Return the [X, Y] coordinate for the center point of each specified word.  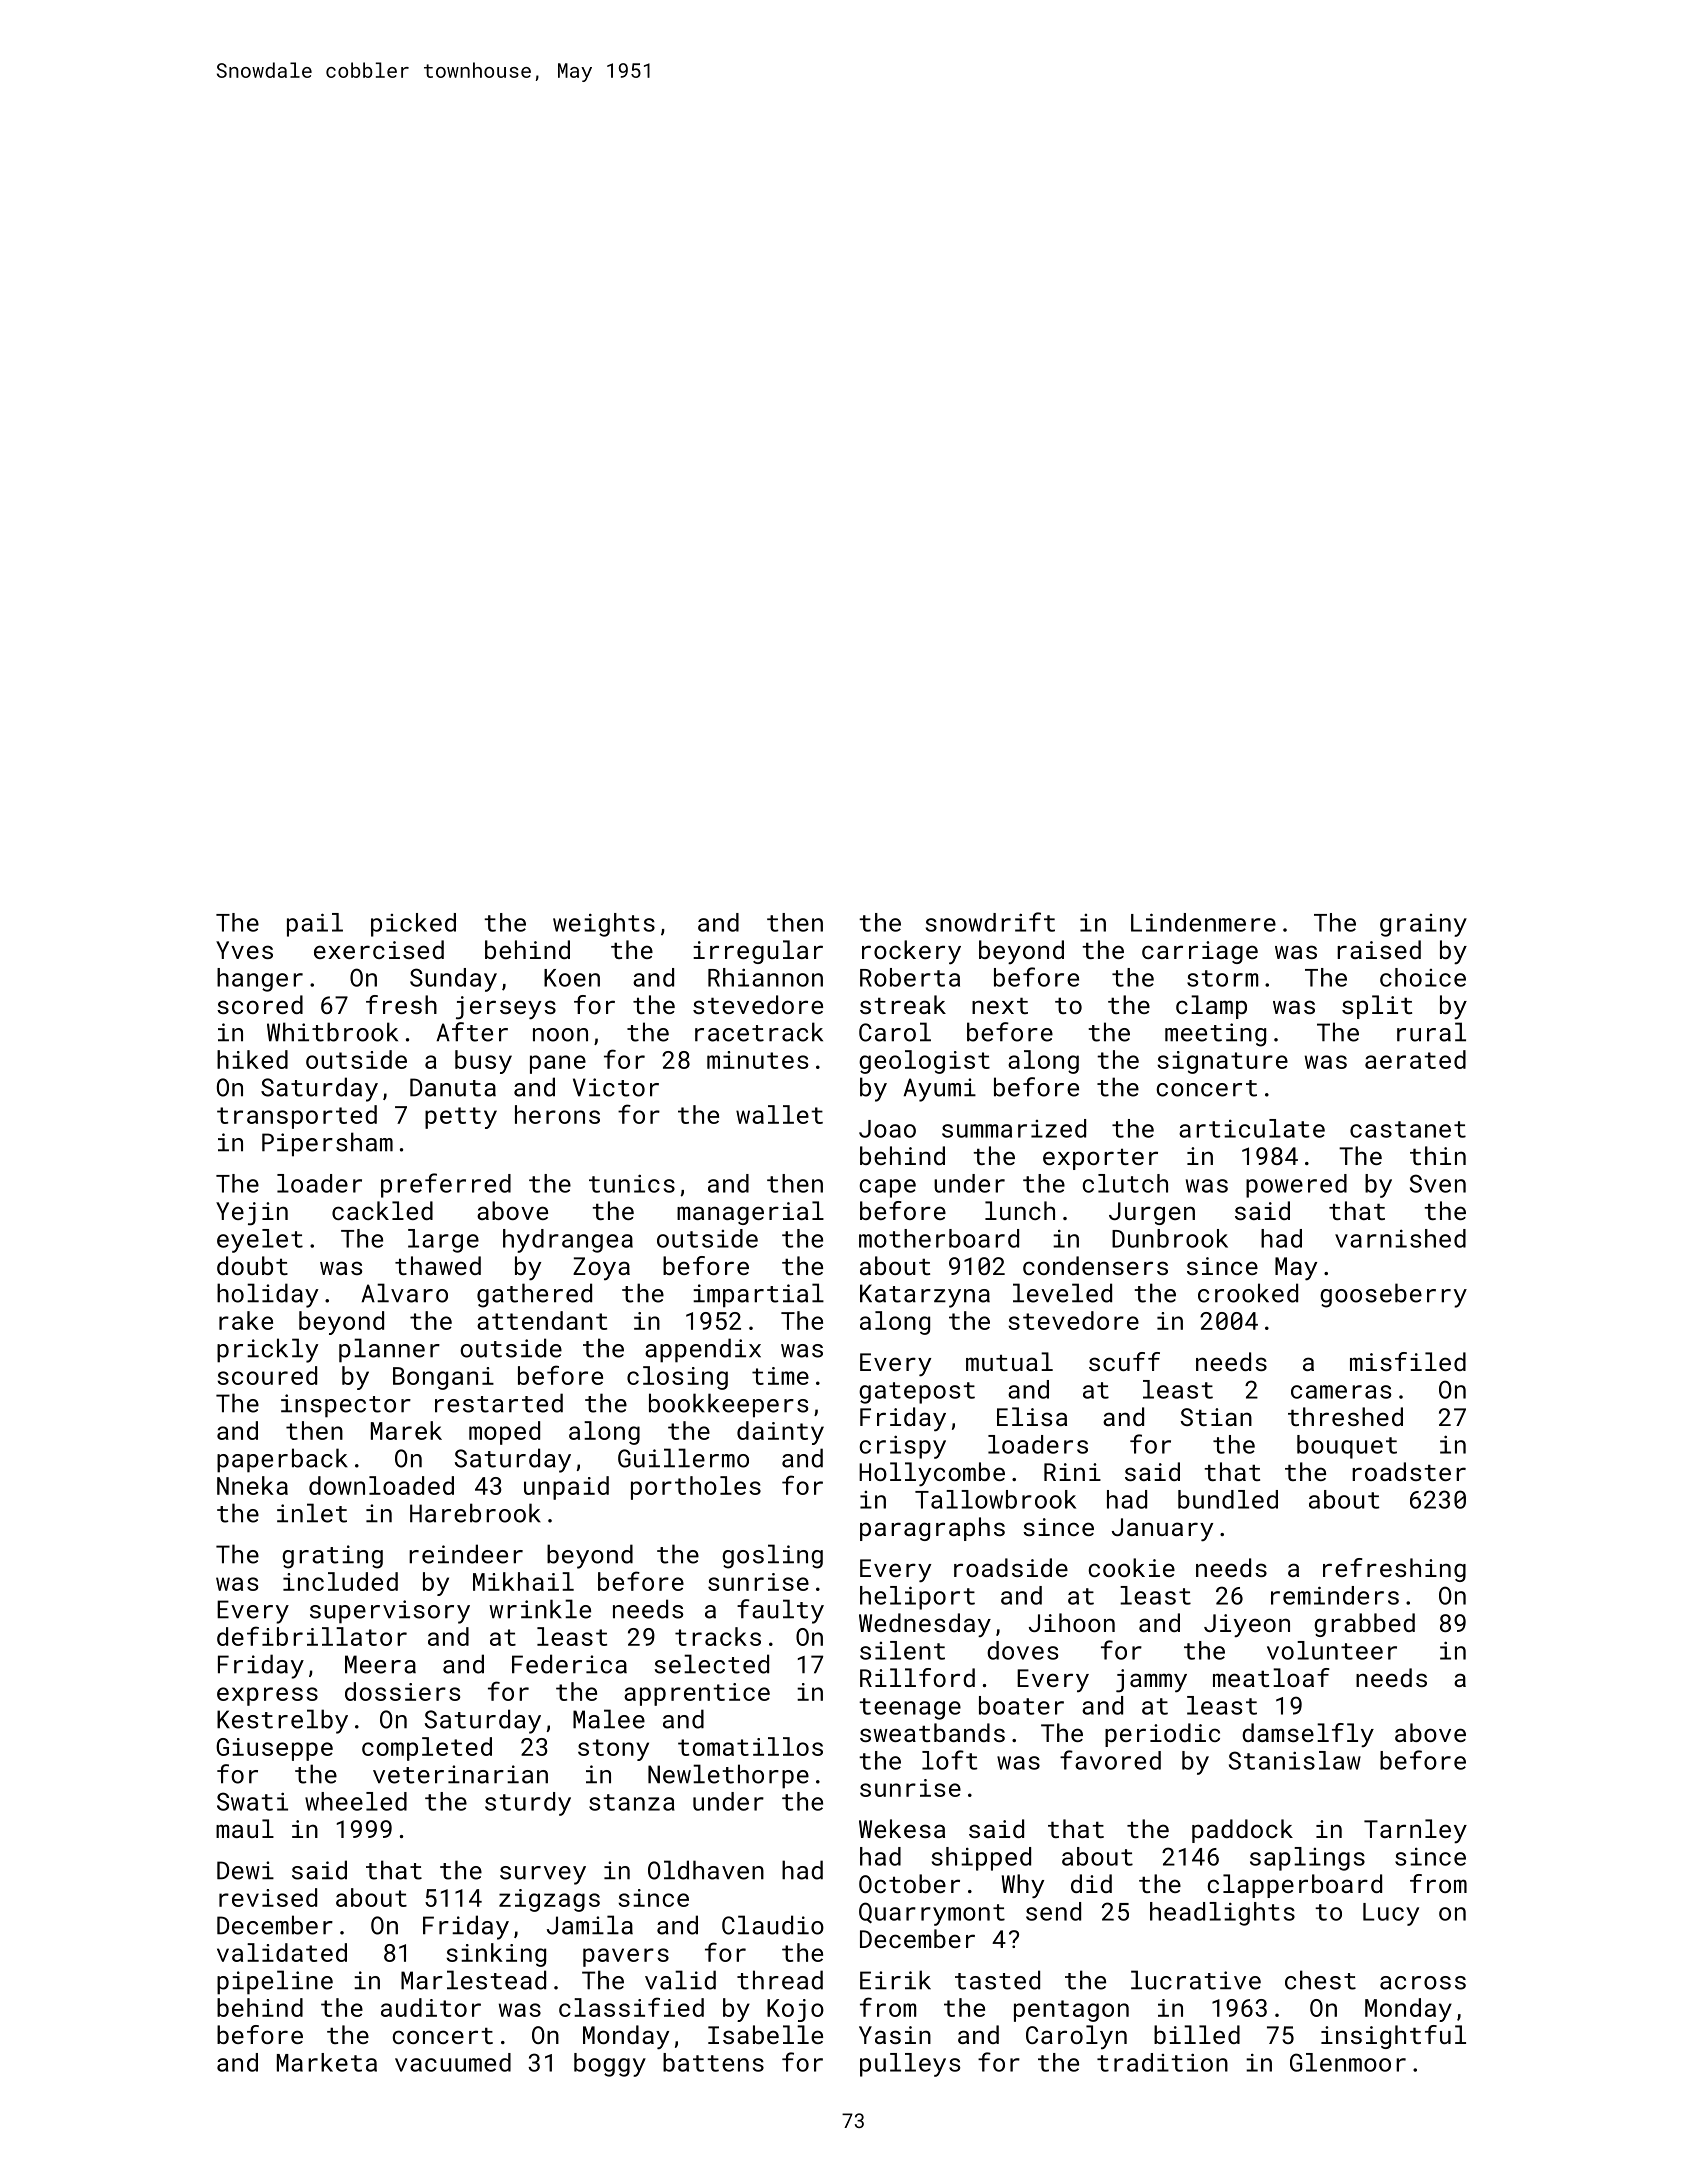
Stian [1216, 1417]
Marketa [327, 2062]
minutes [757, 1060]
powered [1296, 1186]
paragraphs [932, 1529]
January [1162, 1530]
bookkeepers [728, 1405]
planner [389, 1350]
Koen [572, 978]
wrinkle [540, 1609]
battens [713, 2062]
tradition [1162, 2062]
